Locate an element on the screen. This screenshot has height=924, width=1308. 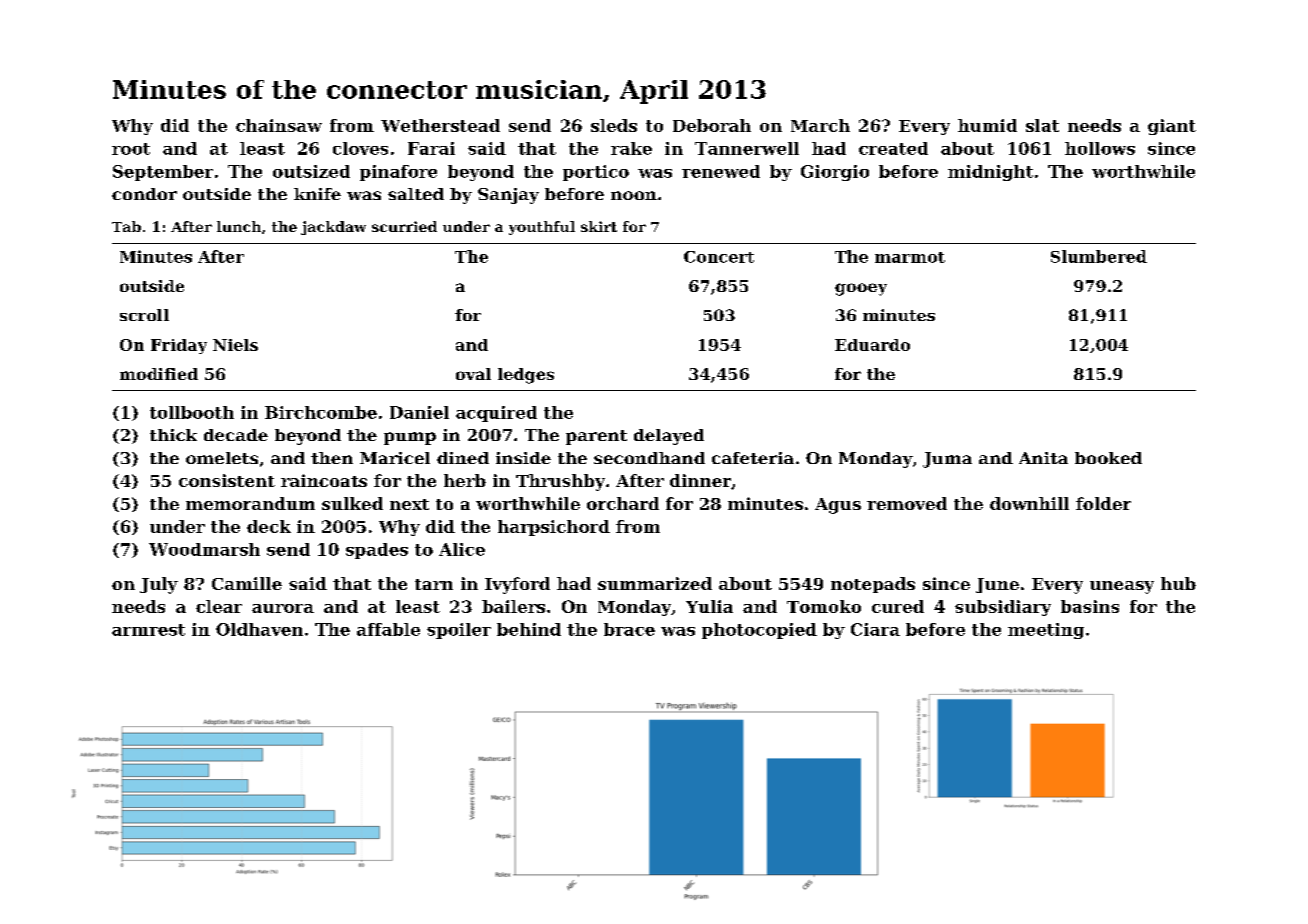
Slumbered is located at coordinates (1099, 256).
